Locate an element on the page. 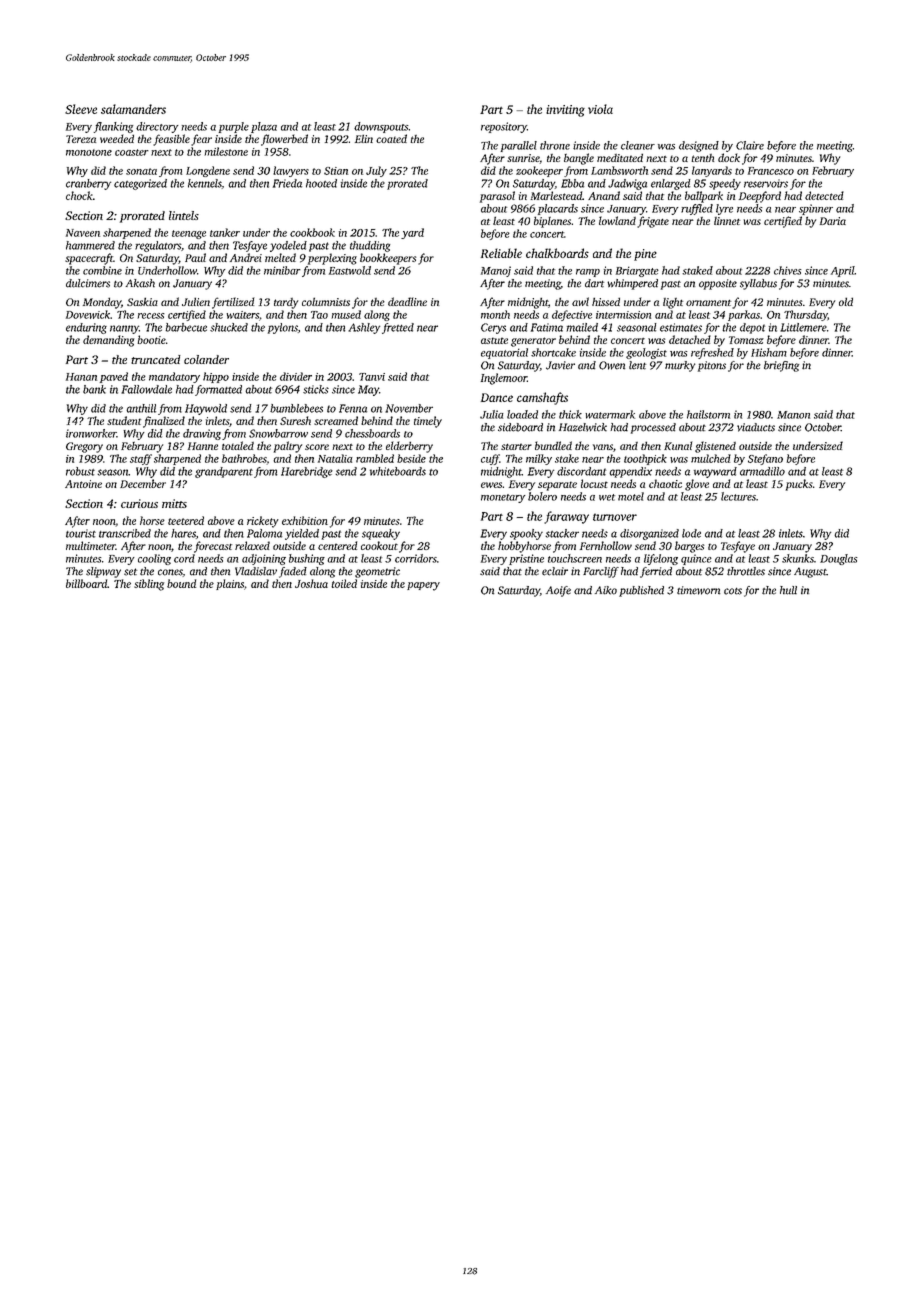 The height and width of the document is (1308, 924). inviting is located at coordinates (565, 111).
